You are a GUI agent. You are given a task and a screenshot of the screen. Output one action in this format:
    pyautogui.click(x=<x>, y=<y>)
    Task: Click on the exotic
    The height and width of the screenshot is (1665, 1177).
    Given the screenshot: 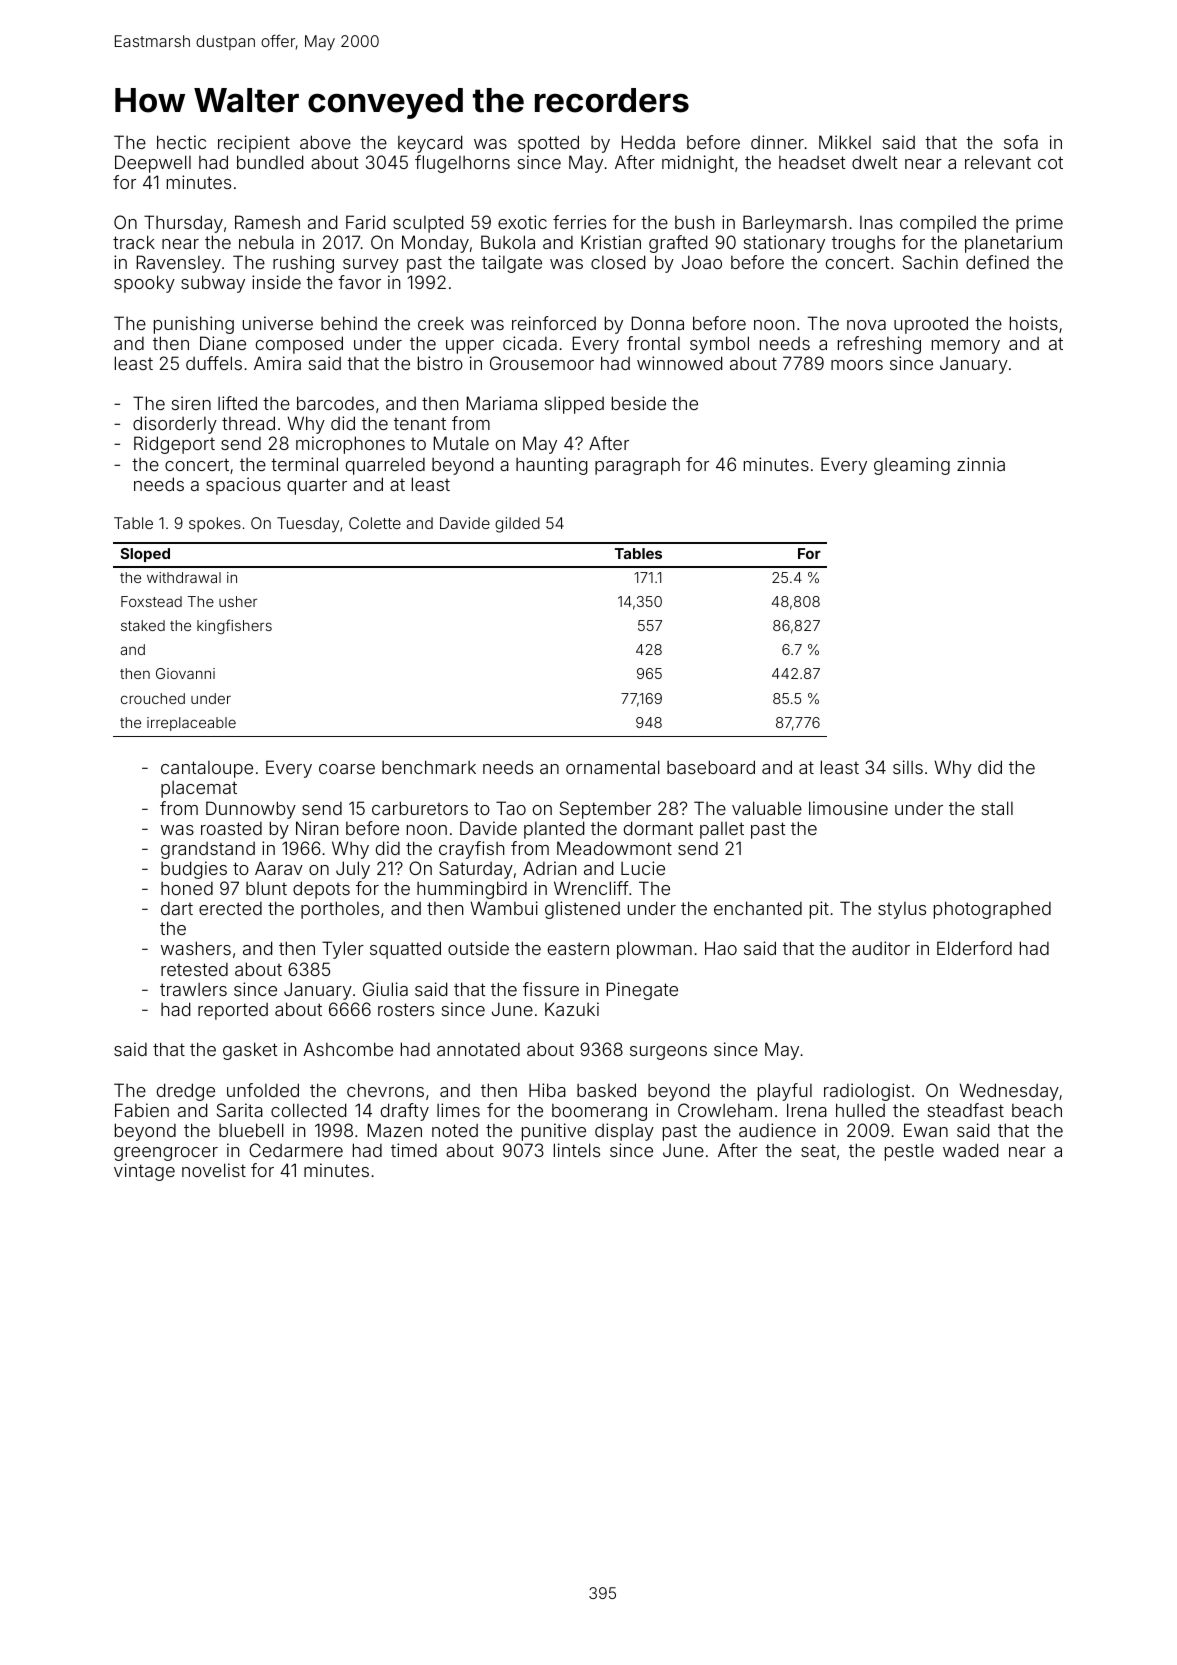 What is the action you would take?
    pyautogui.click(x=522, y=222)
